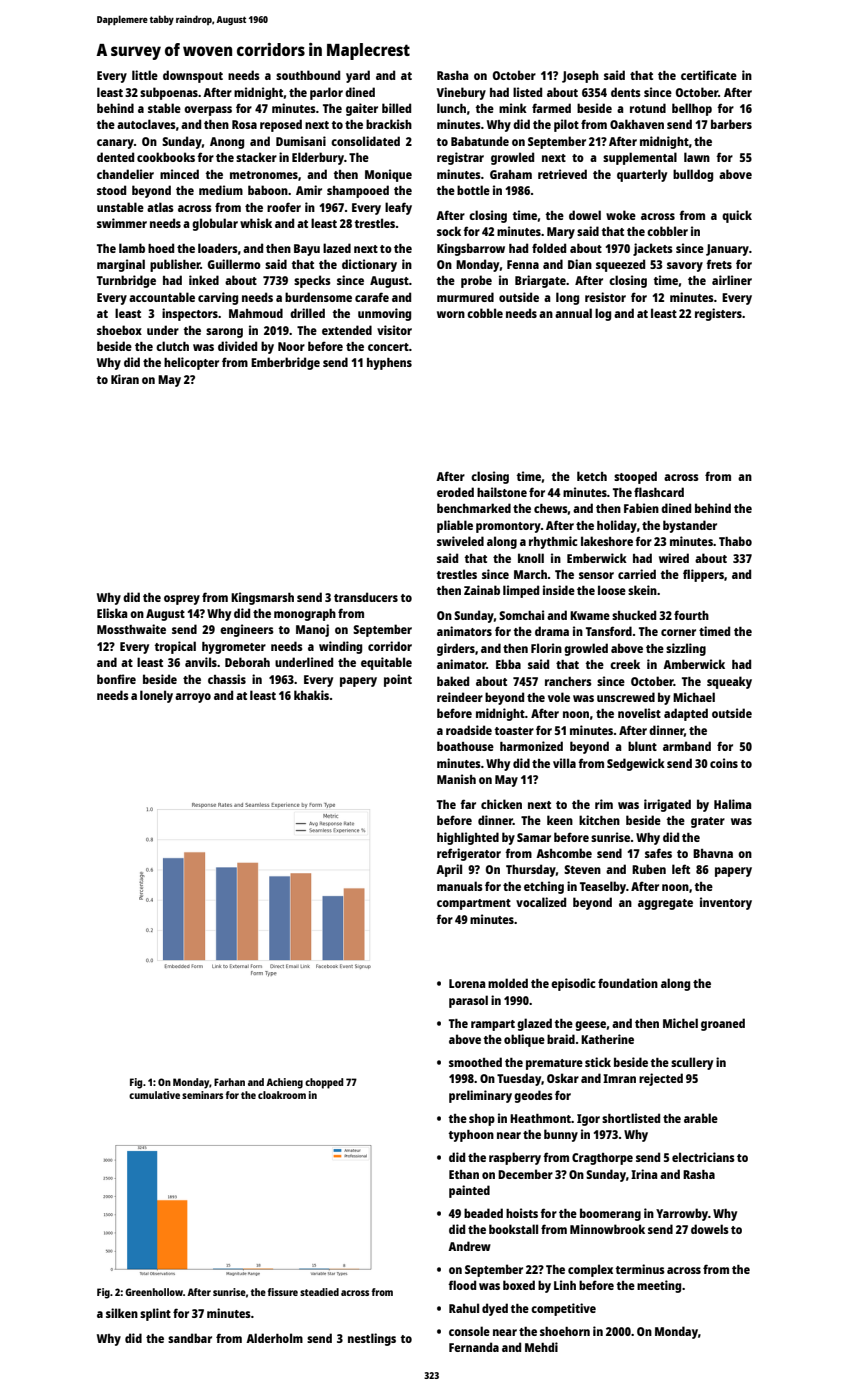 Image resolution: width=849 pixels, height=1400 pixels. What do you see at coordinates (564, 763) in the screenshot?
I see `villa` at bounding box center [564, 763].
